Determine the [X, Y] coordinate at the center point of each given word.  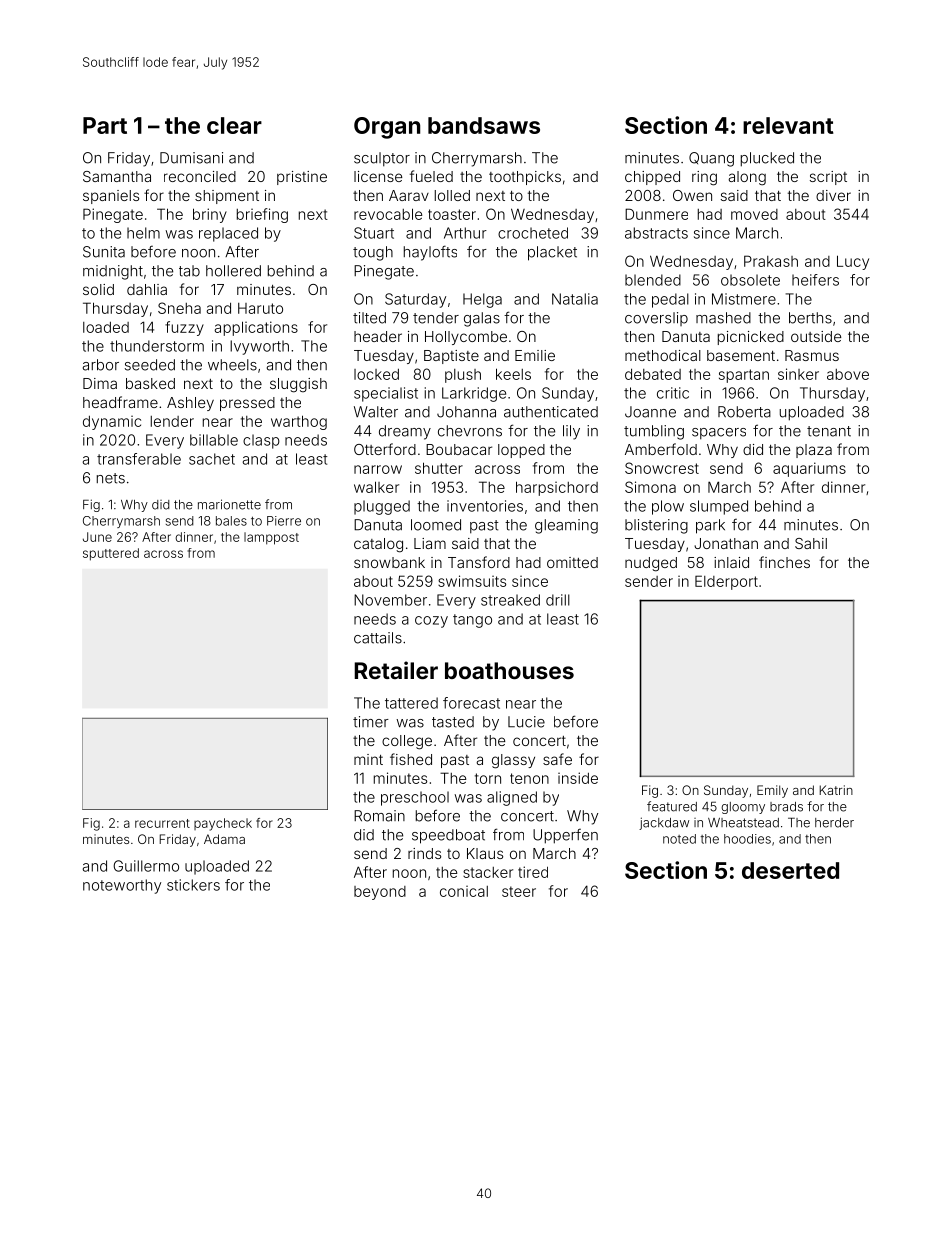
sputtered [111, 554]
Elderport [726, 582]
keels [513, 374]
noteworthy [122, 886]
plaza [814, 451]
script [828, 178]
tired [533, 872]
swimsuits [472, 581]
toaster [452, 214]
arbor [101, 365]
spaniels [111, 197]
